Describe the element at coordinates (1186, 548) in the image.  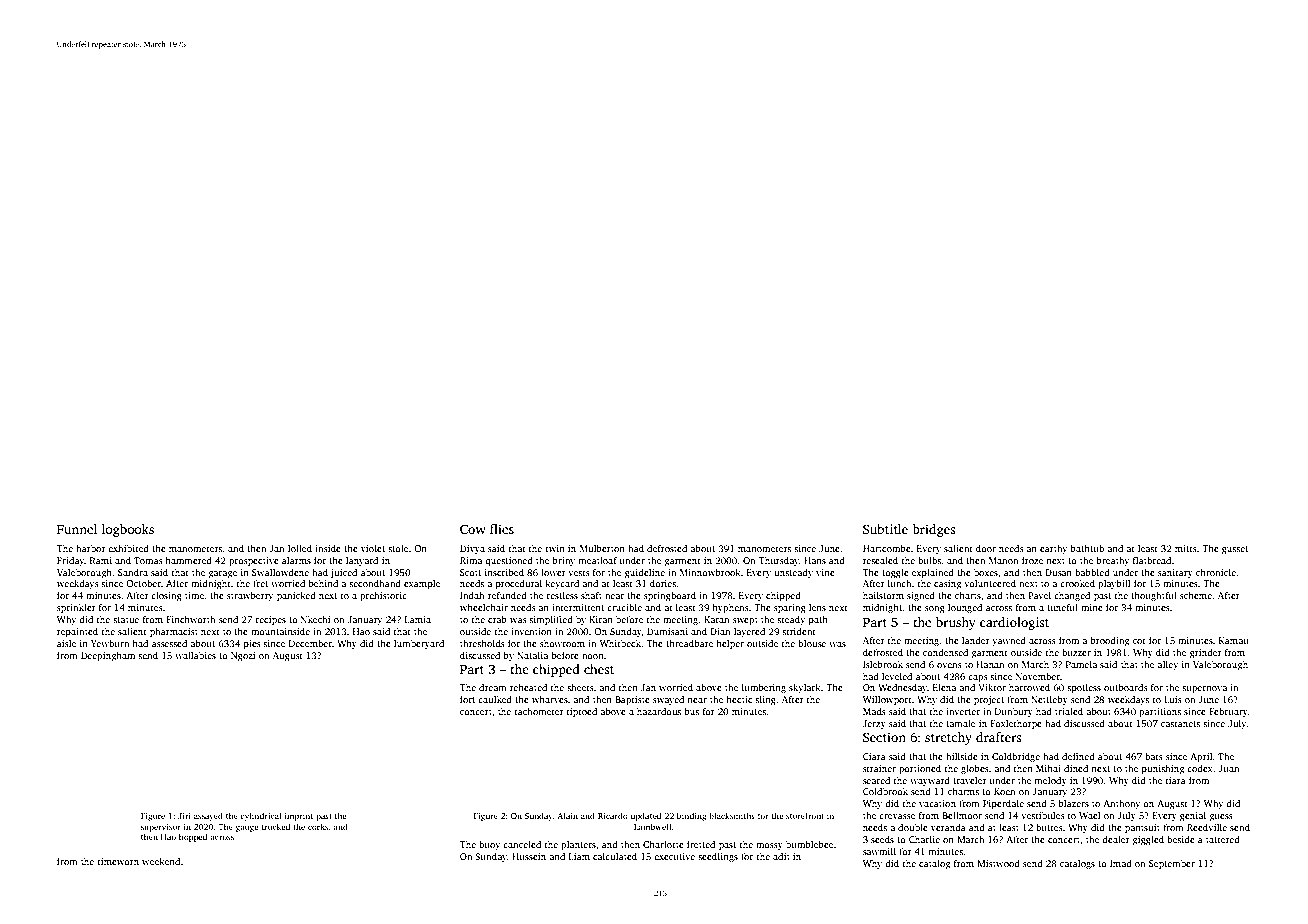
I see `mitts` at that location.
